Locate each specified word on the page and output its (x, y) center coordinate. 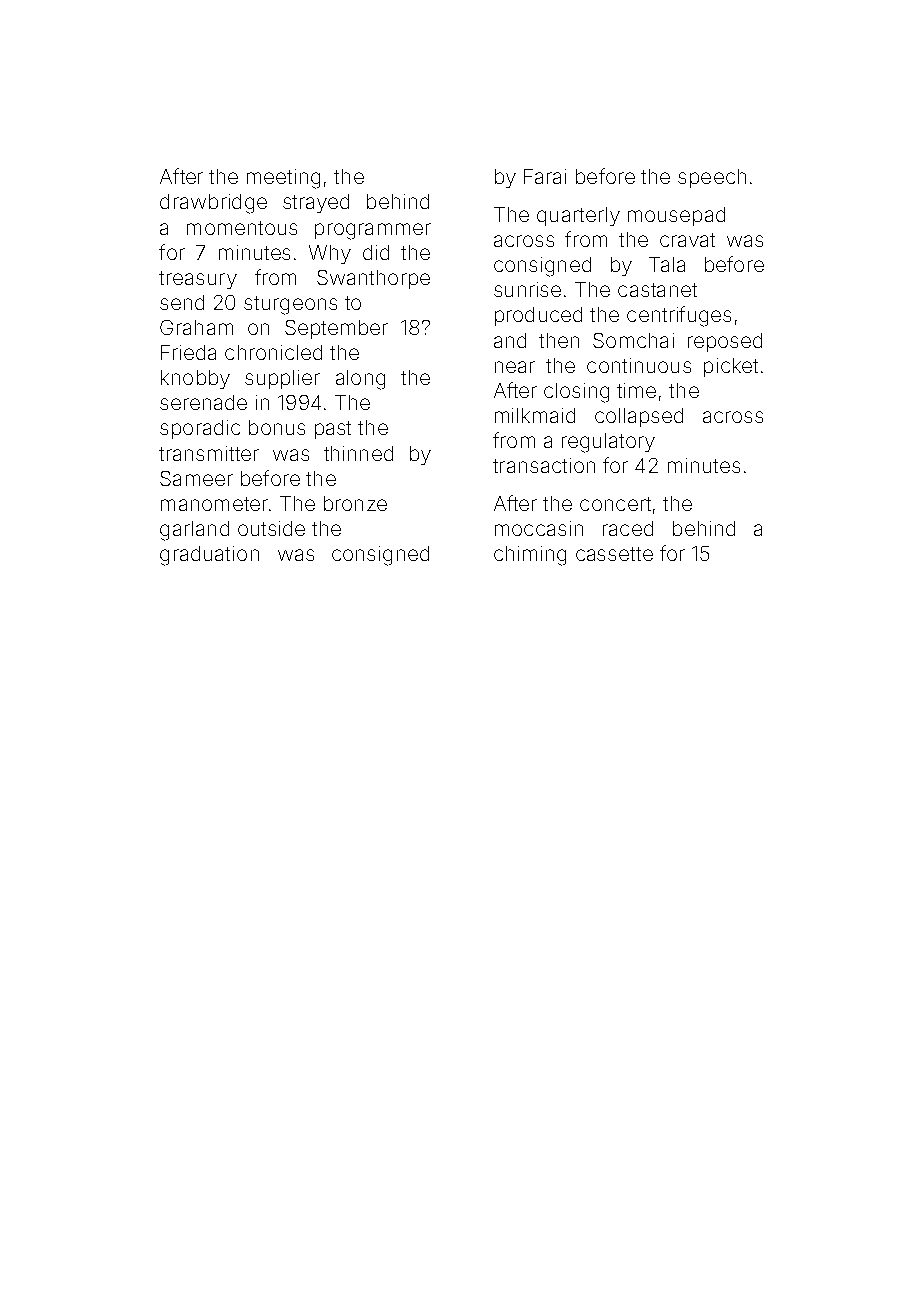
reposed (725, 342)
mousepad (676, 216)
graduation (209, 556)
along (360, 380)
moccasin (539, 528)
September (336, 329)
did (376, 252)
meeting (283, 179)
